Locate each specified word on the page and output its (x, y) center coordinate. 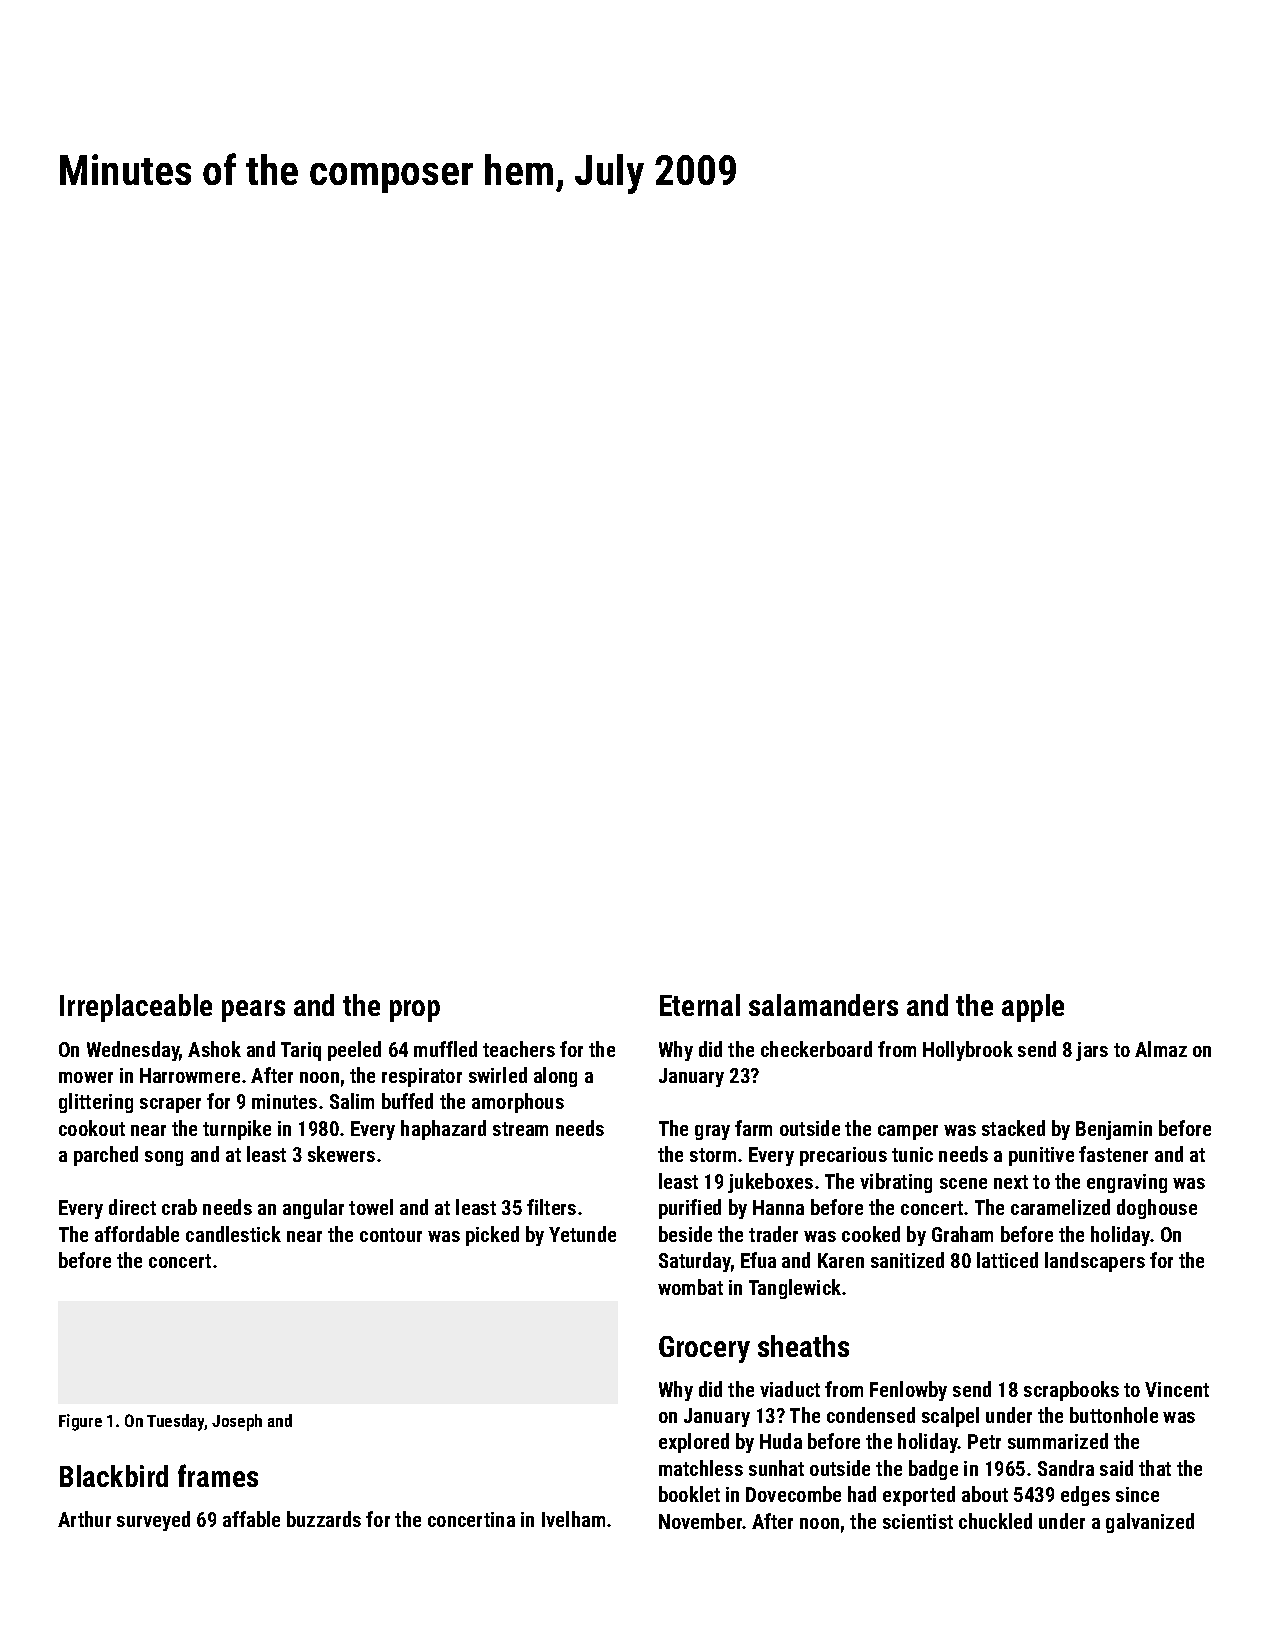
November (701, 1521)
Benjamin (1114, 1130)
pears (253, 1011)
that (1155, 1468)
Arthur (84, 1519)
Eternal (700, 1005)
